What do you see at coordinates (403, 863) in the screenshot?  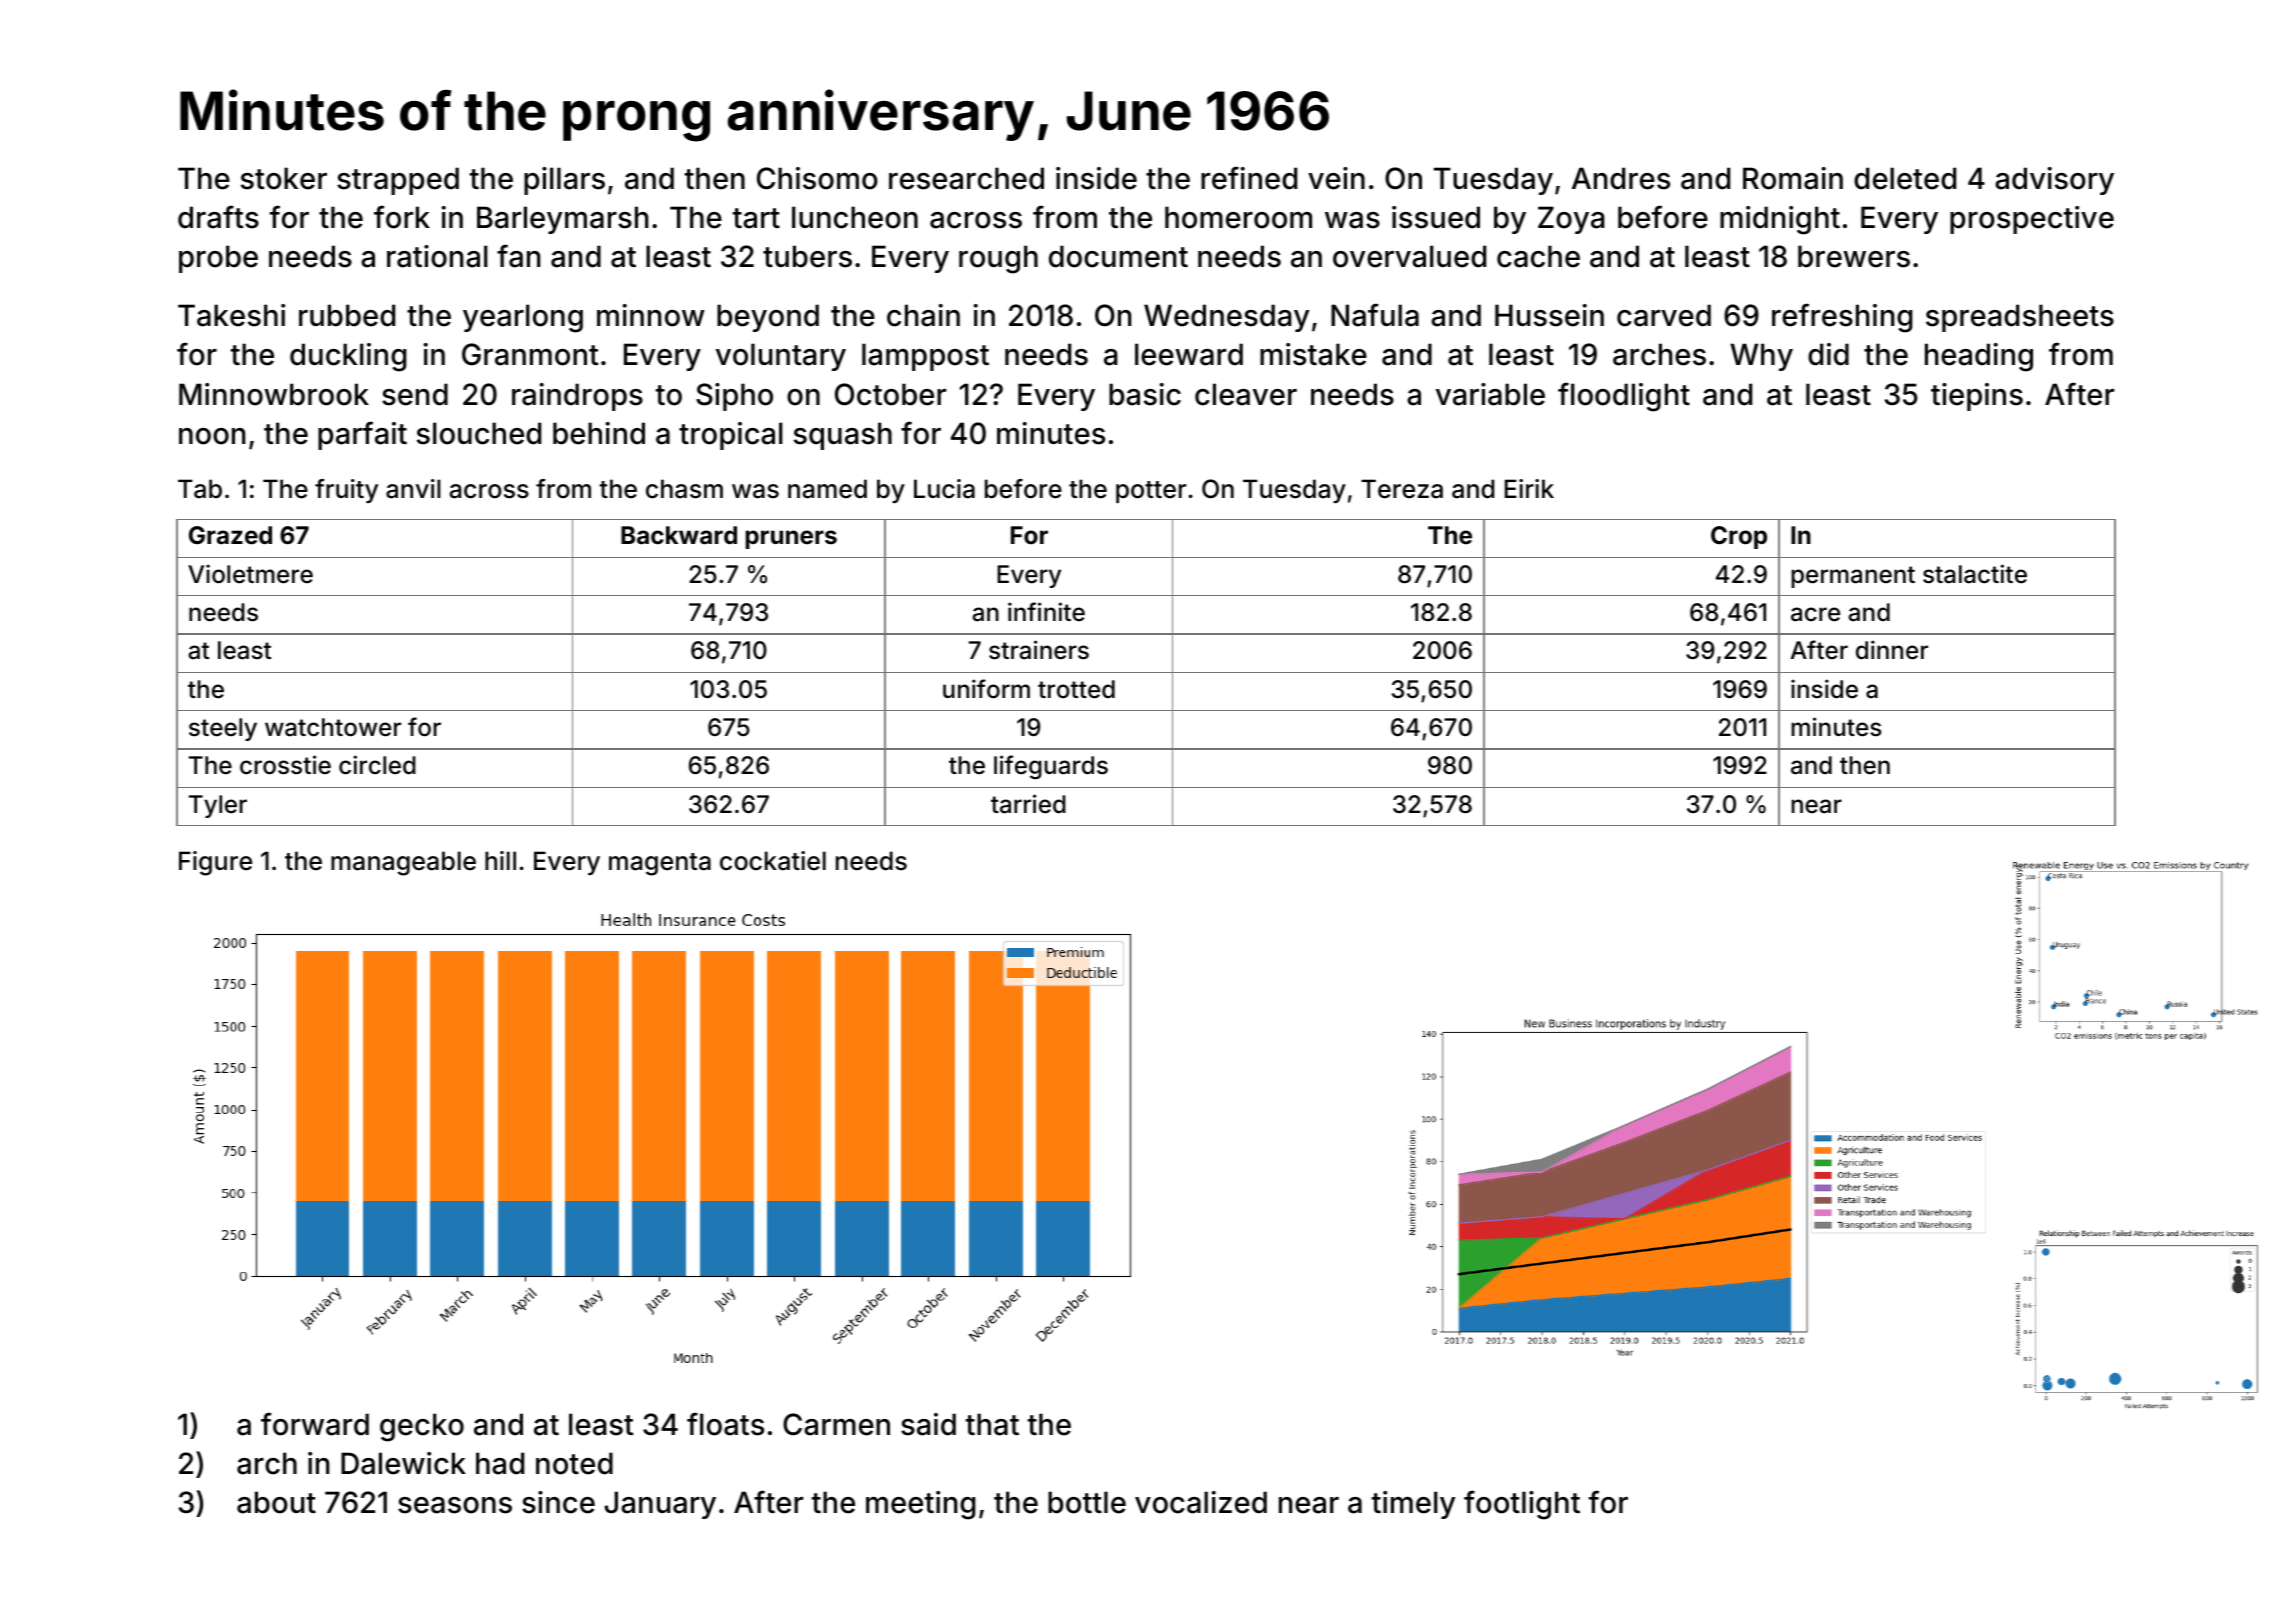 I see `manageable` at bounding box center [403, 863].
